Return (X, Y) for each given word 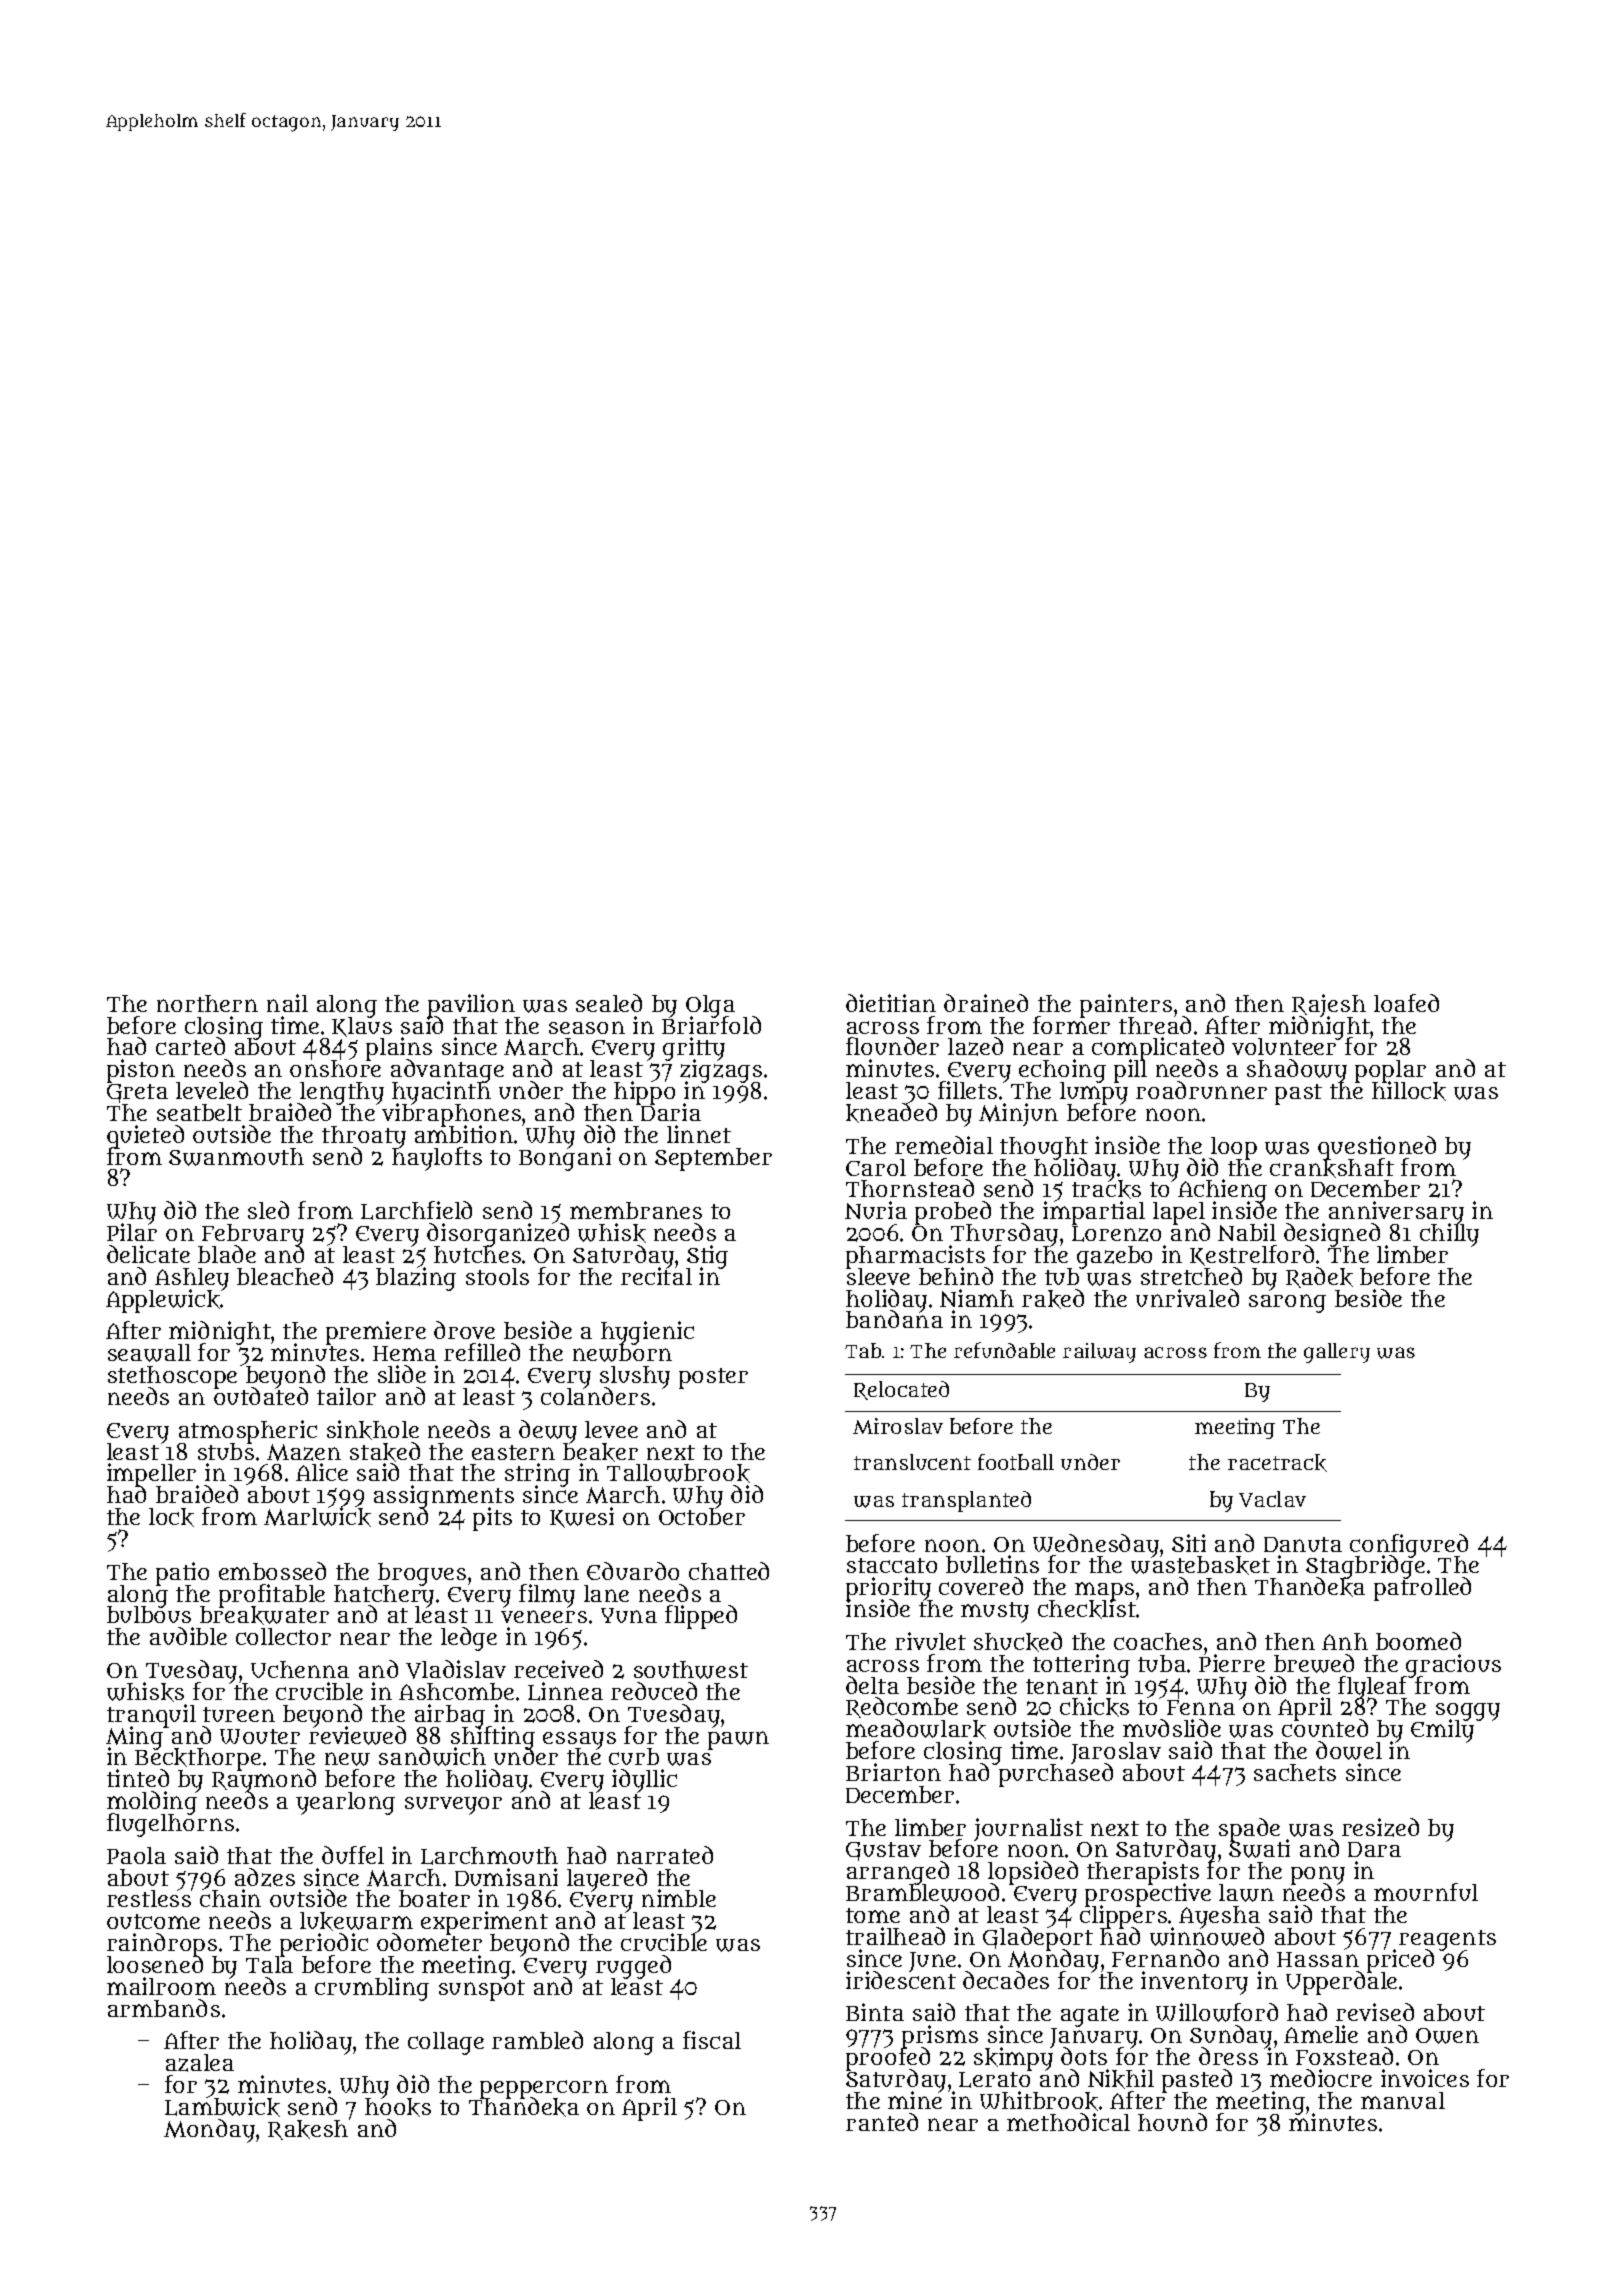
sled (268, 1210)
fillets (967, 1091)
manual (1403, 2100)
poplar (1390, 1071)
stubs (226, 1451)
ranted (882, 2122)
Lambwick (222, 2107)
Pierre (1232, 1663)
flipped (701, 1617)
